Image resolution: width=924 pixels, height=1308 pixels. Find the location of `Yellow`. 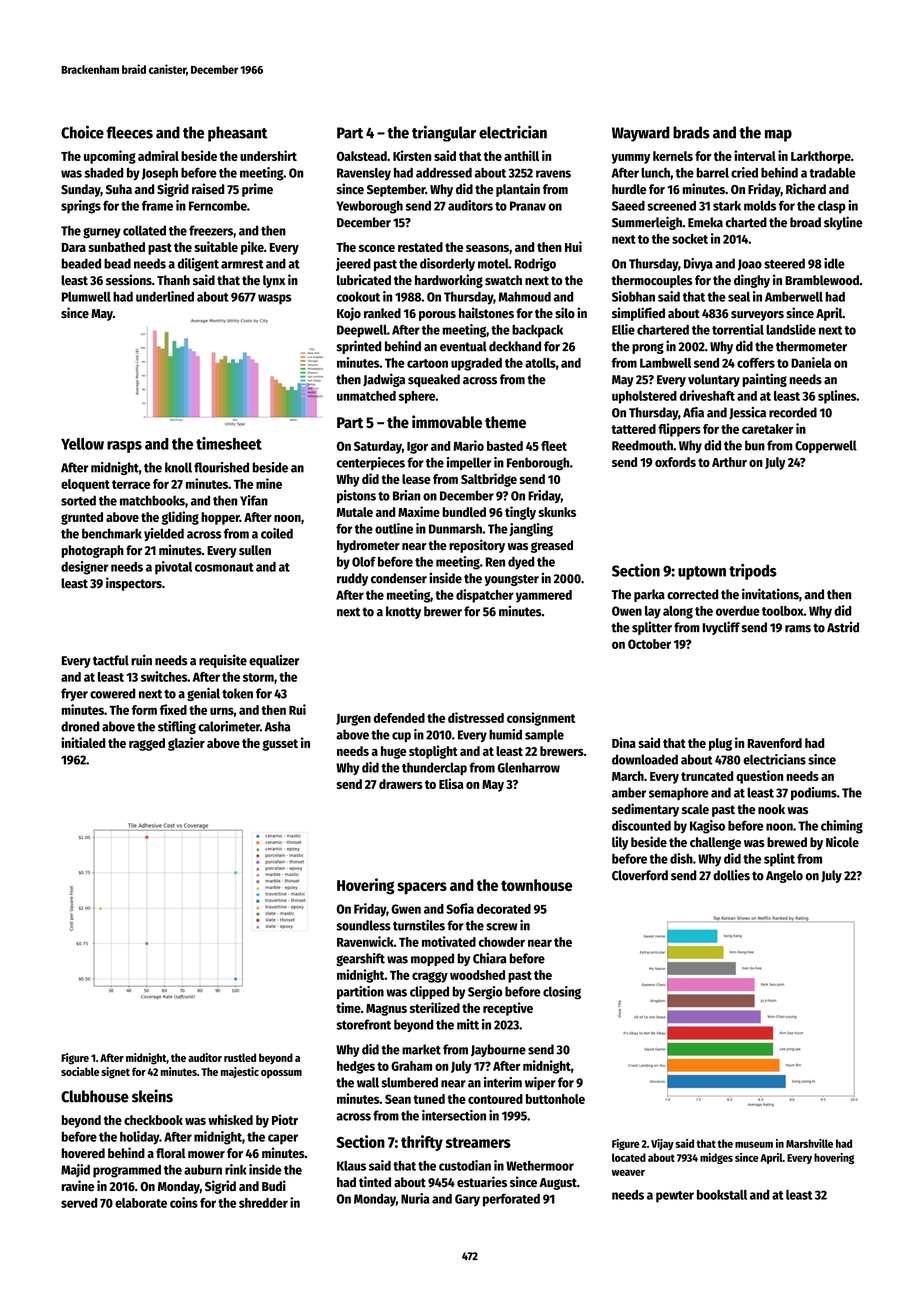

Yellow is located at coordinates (82, 444).
